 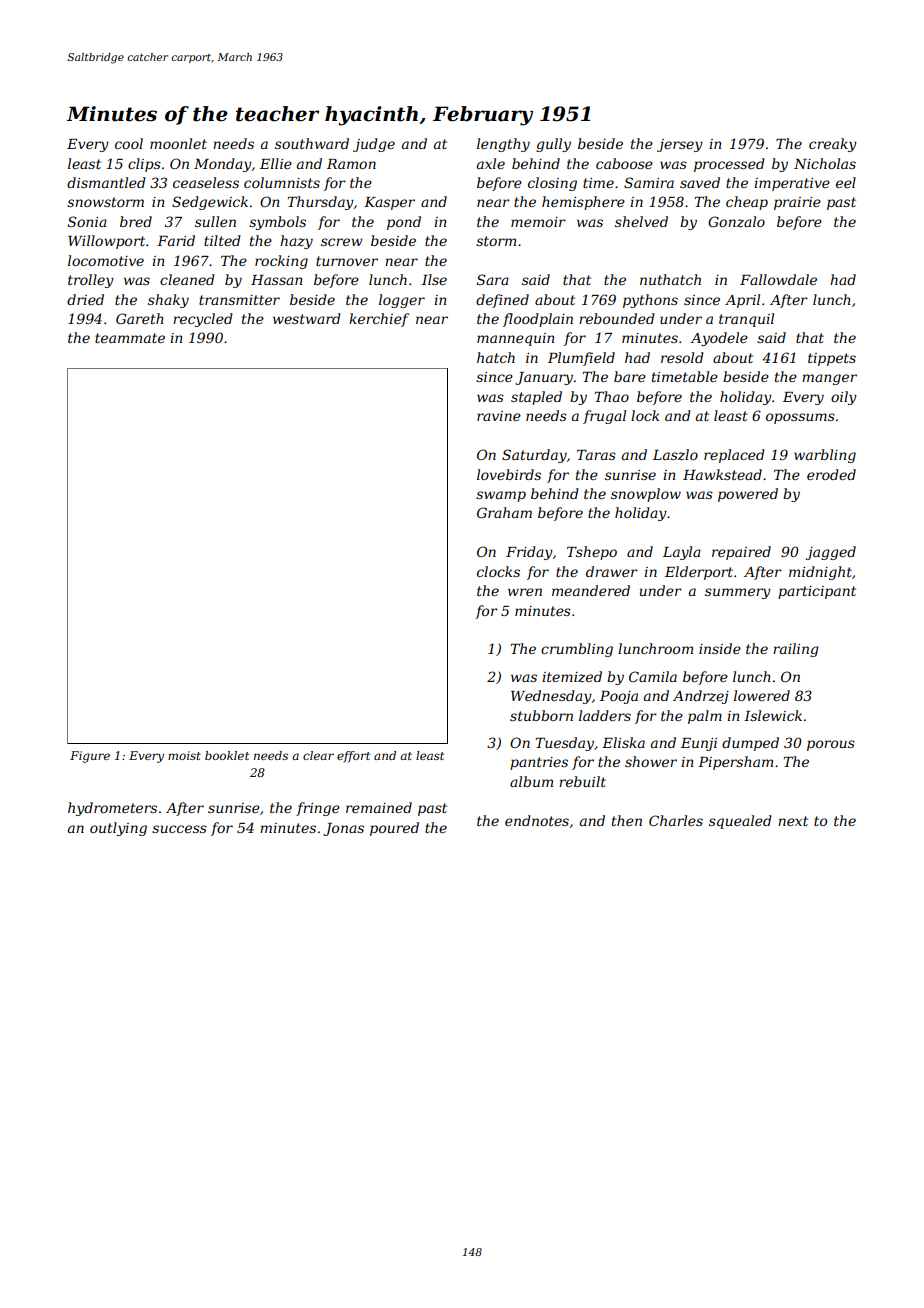 I want to click on Graham, so click(x=504, y=512).
